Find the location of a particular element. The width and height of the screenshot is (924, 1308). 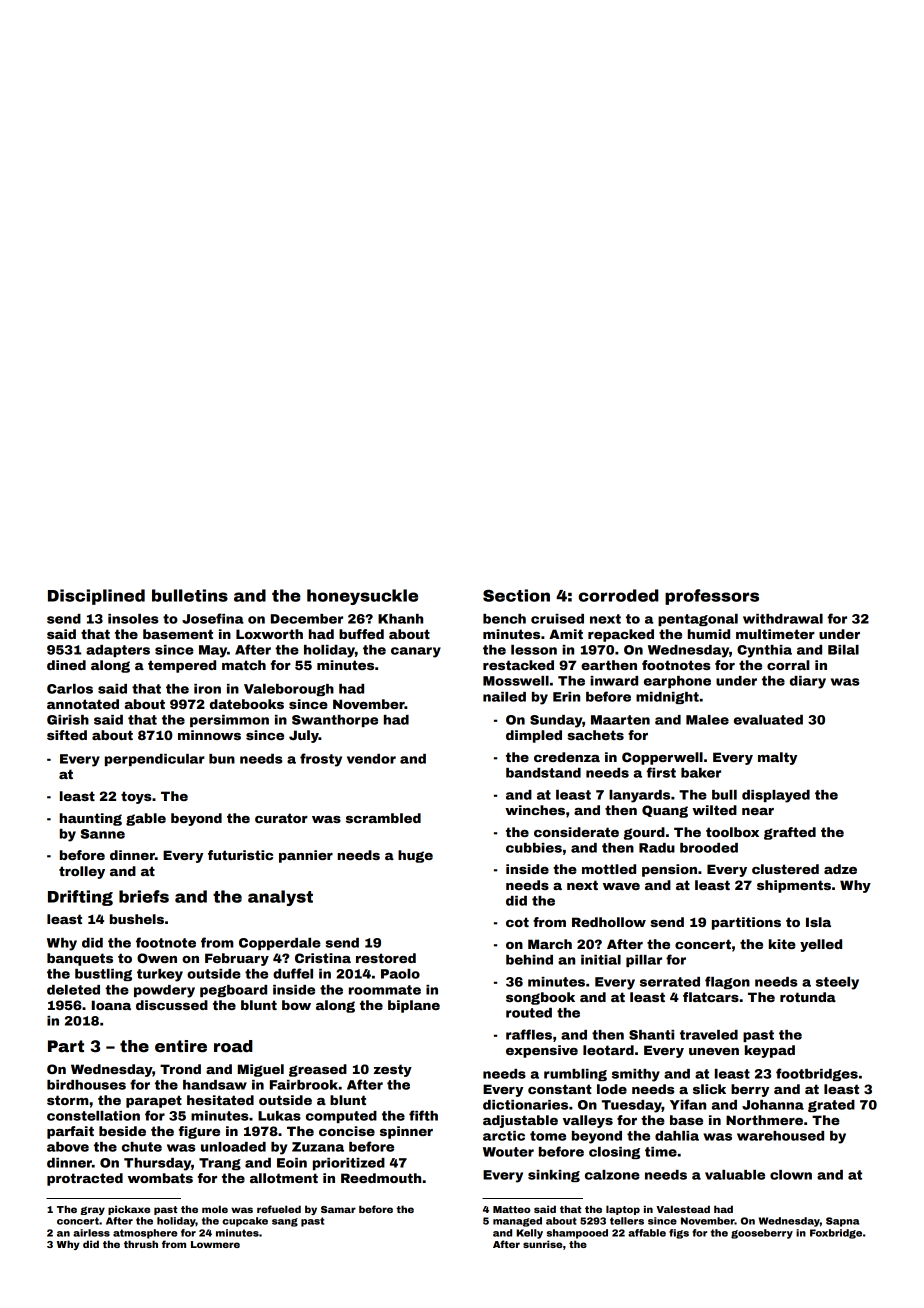

Disciplined is located at coordinates (96, 597).
